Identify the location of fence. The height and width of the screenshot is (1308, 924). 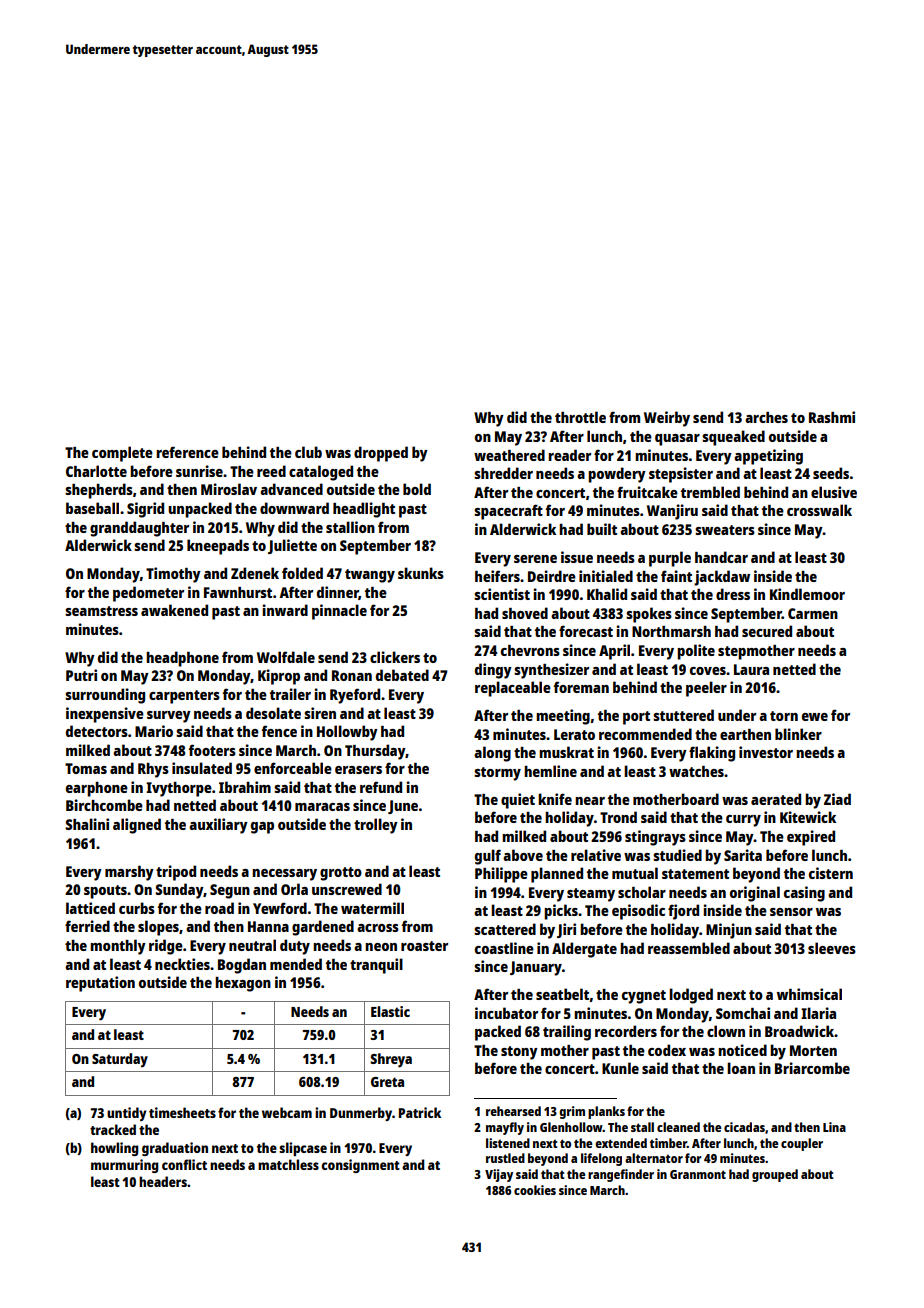
(279, 731).
